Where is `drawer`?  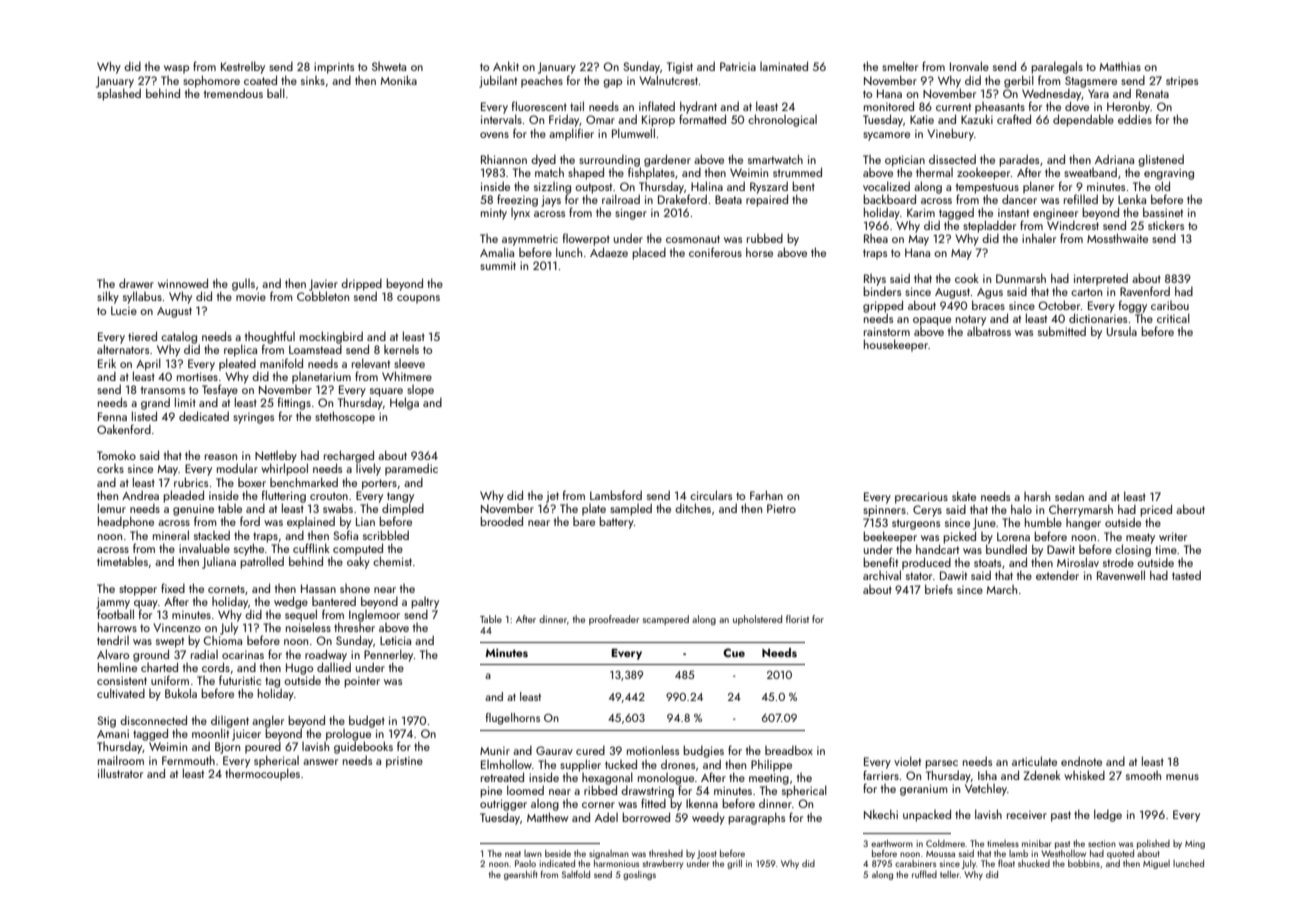
drawer is located at coordinates (136, 283).
